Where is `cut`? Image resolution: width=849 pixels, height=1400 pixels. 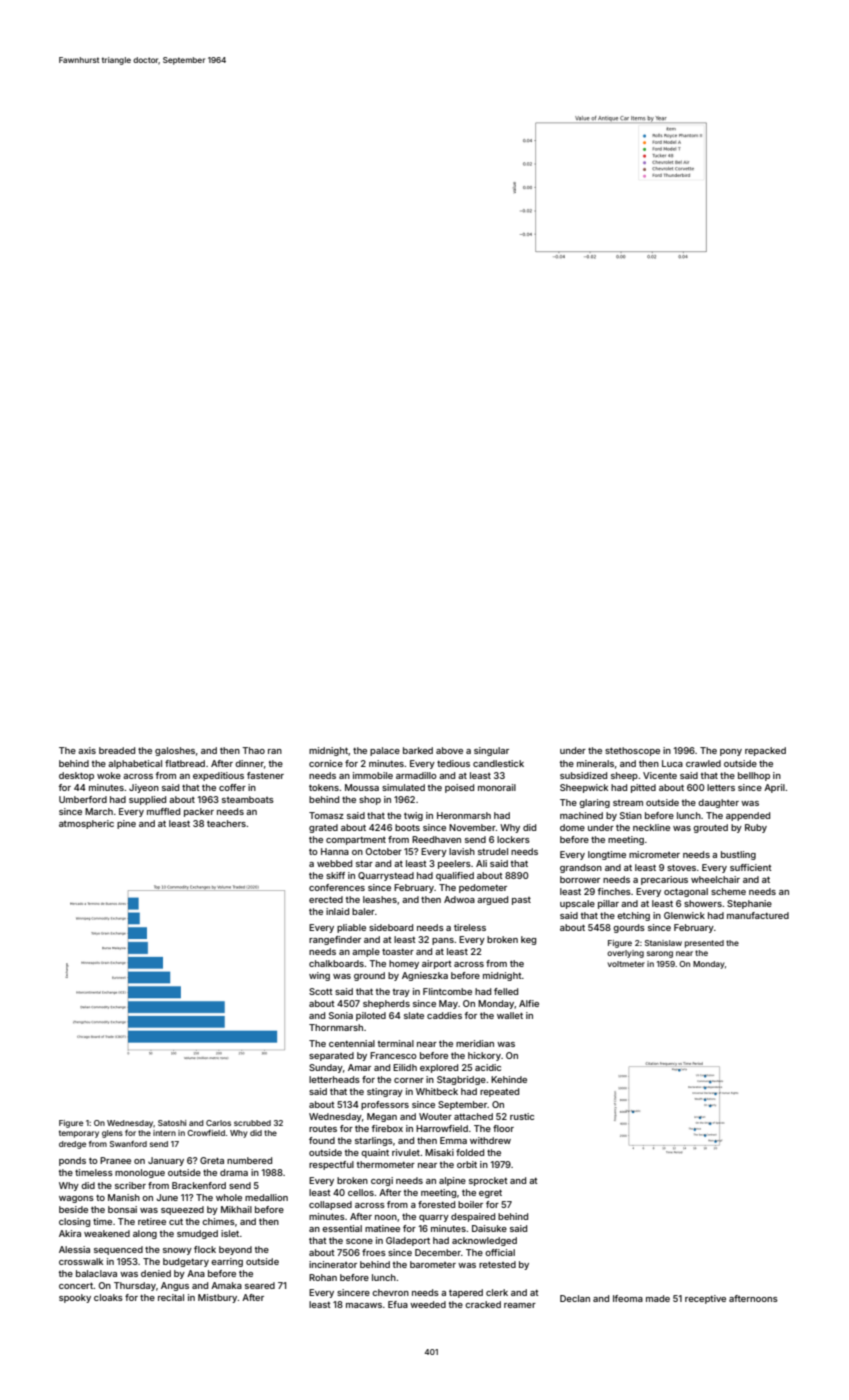 cut is located at coordinates (176, 1221).
